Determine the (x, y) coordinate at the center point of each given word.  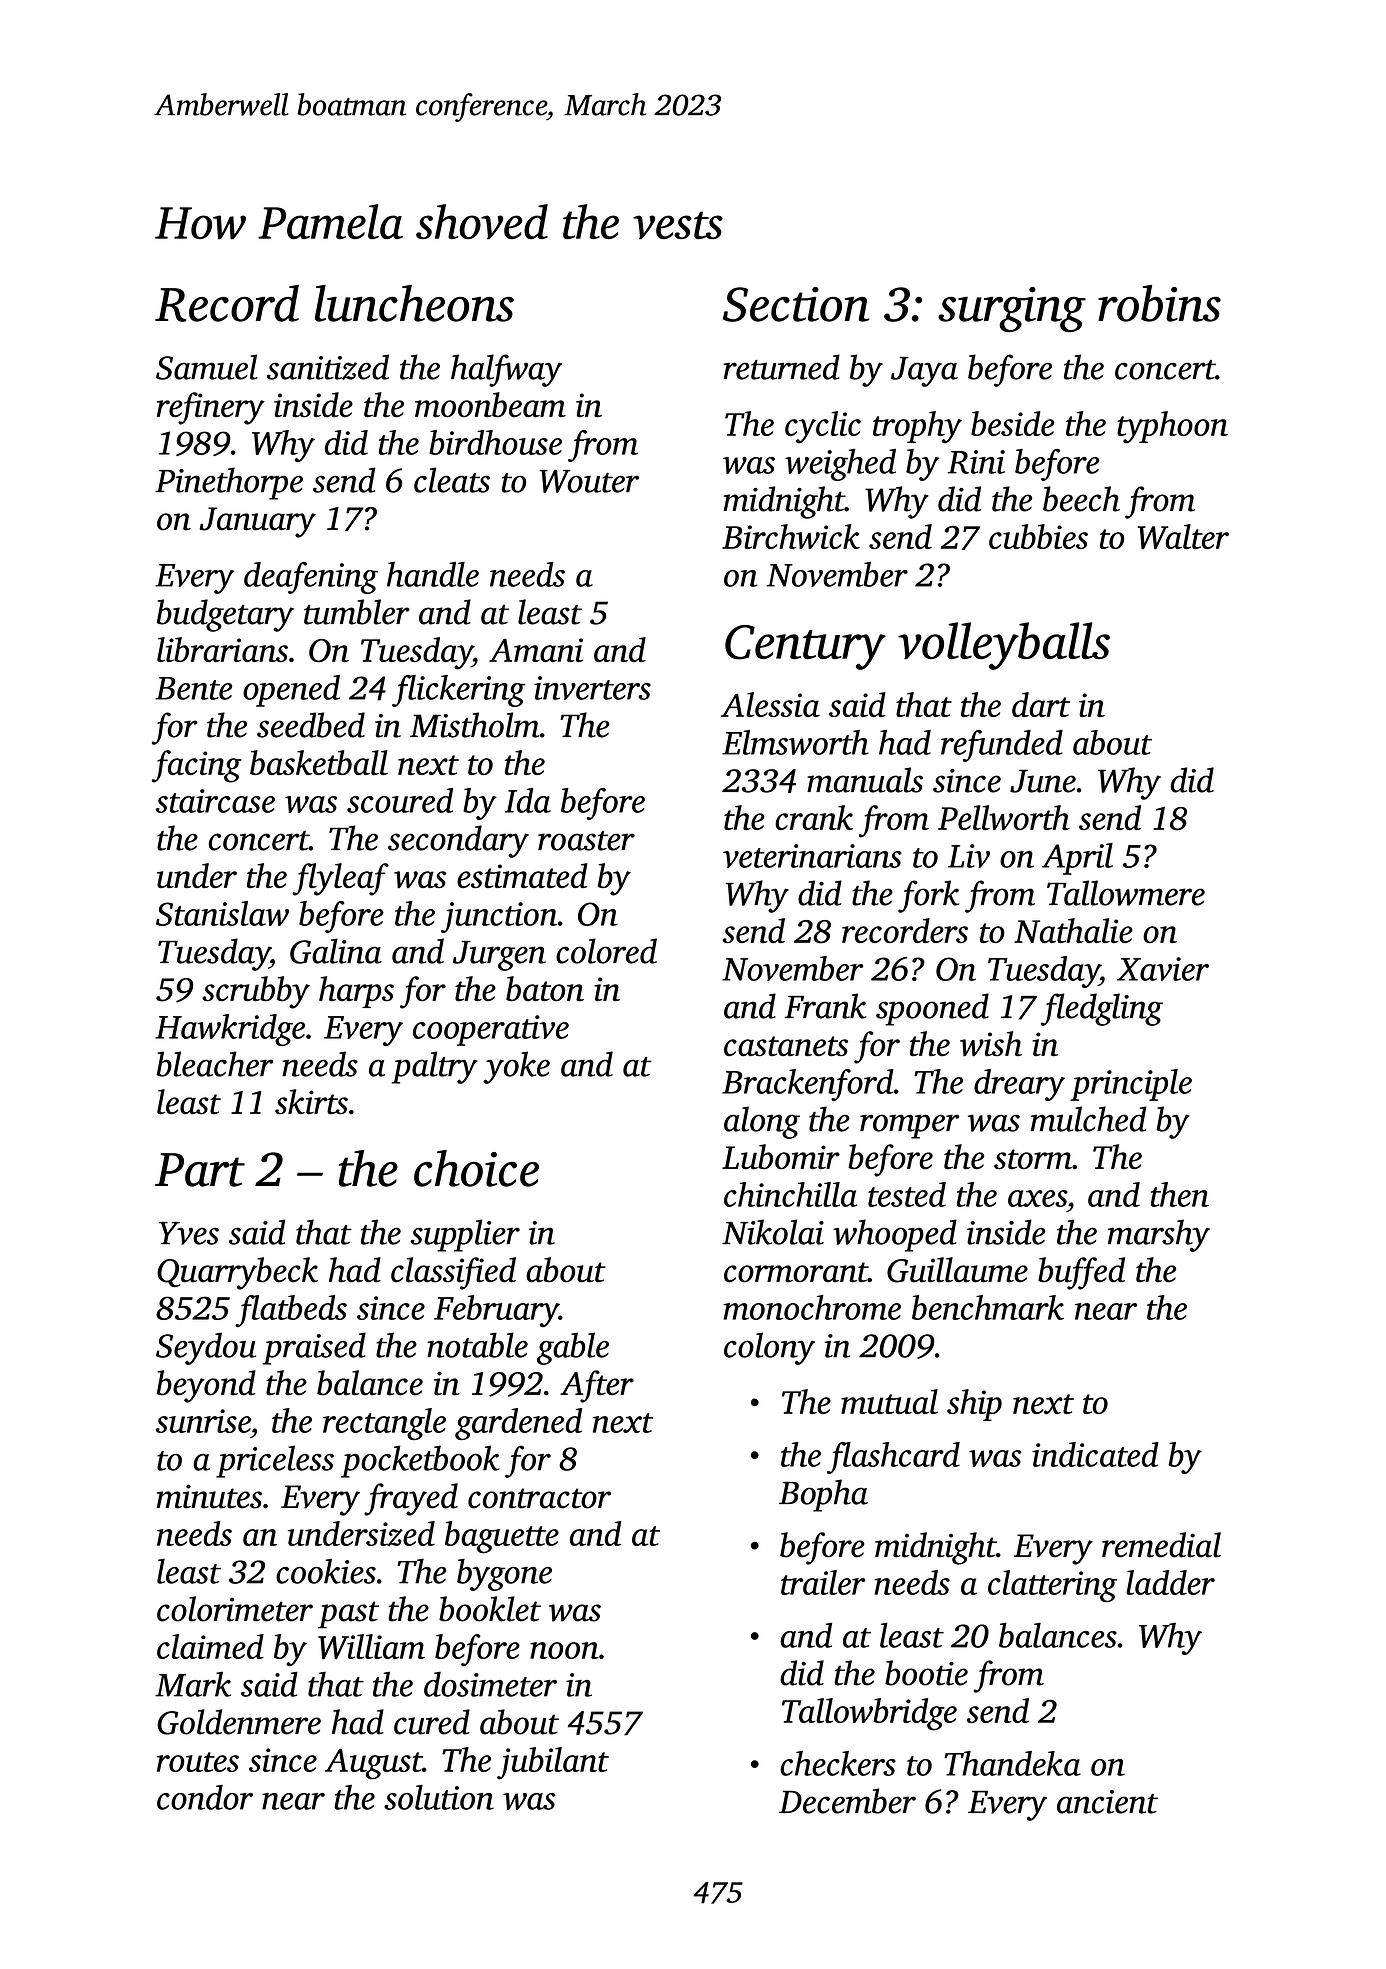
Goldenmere (239, 1722)
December (847, 1801)
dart (1041, 704)
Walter (1183, 537)
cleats (452, 480)
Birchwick (791, 536)
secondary (458, 841)
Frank (825, 1006)
